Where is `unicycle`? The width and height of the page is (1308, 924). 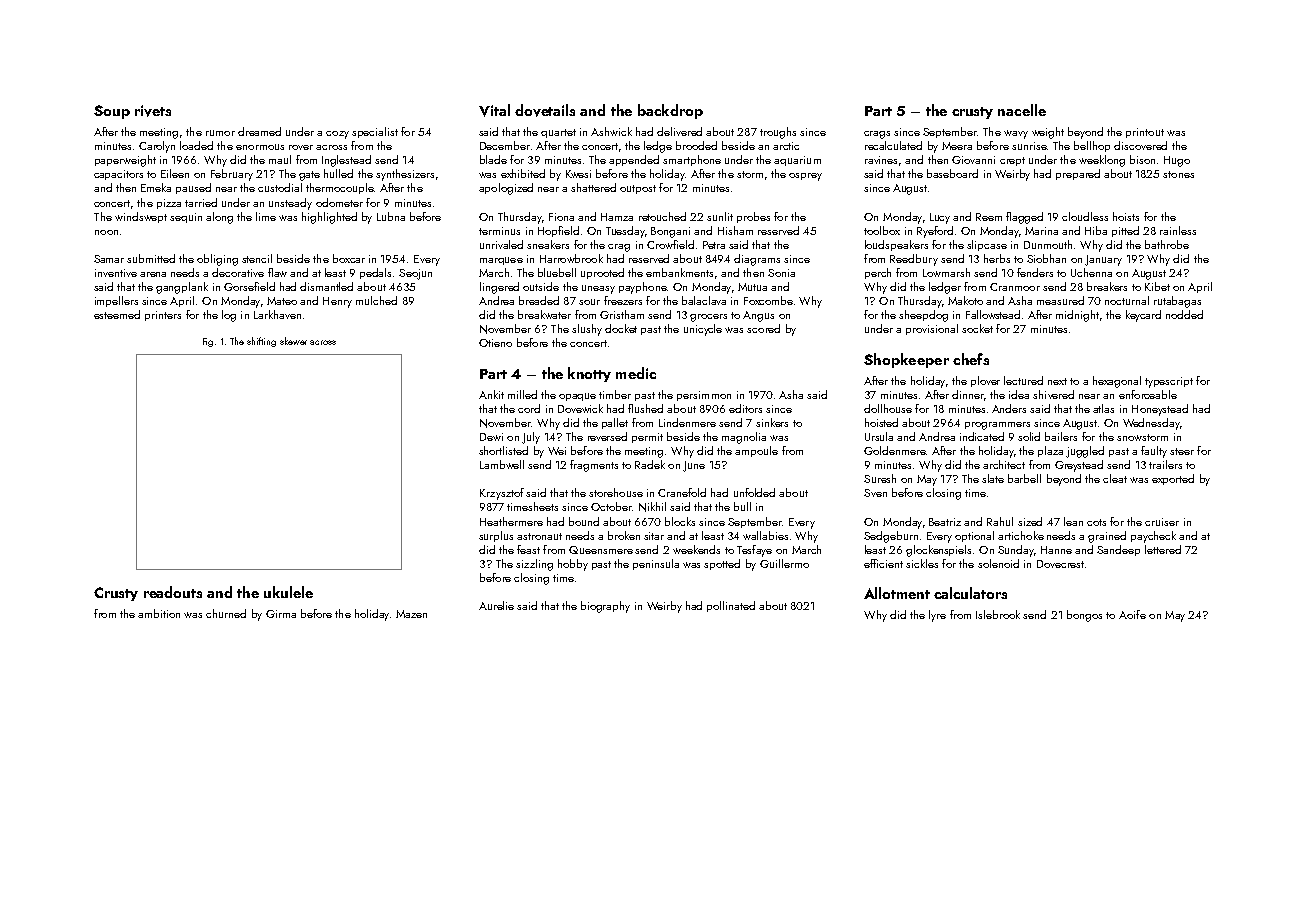 unicycle is located at coordinates (703, 330).
